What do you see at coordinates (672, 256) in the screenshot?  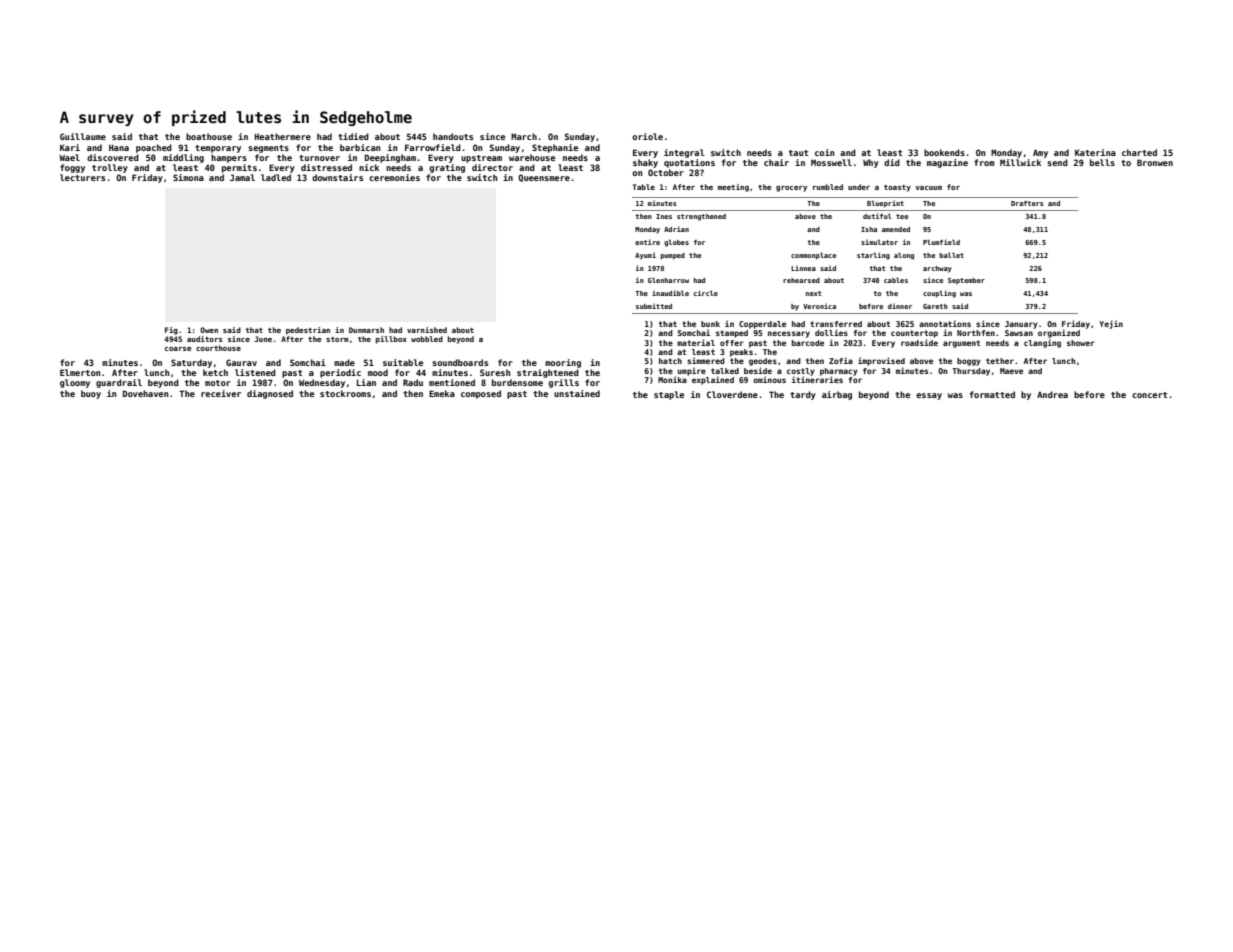 I see `pumped` at bounding box center [672, 256].
